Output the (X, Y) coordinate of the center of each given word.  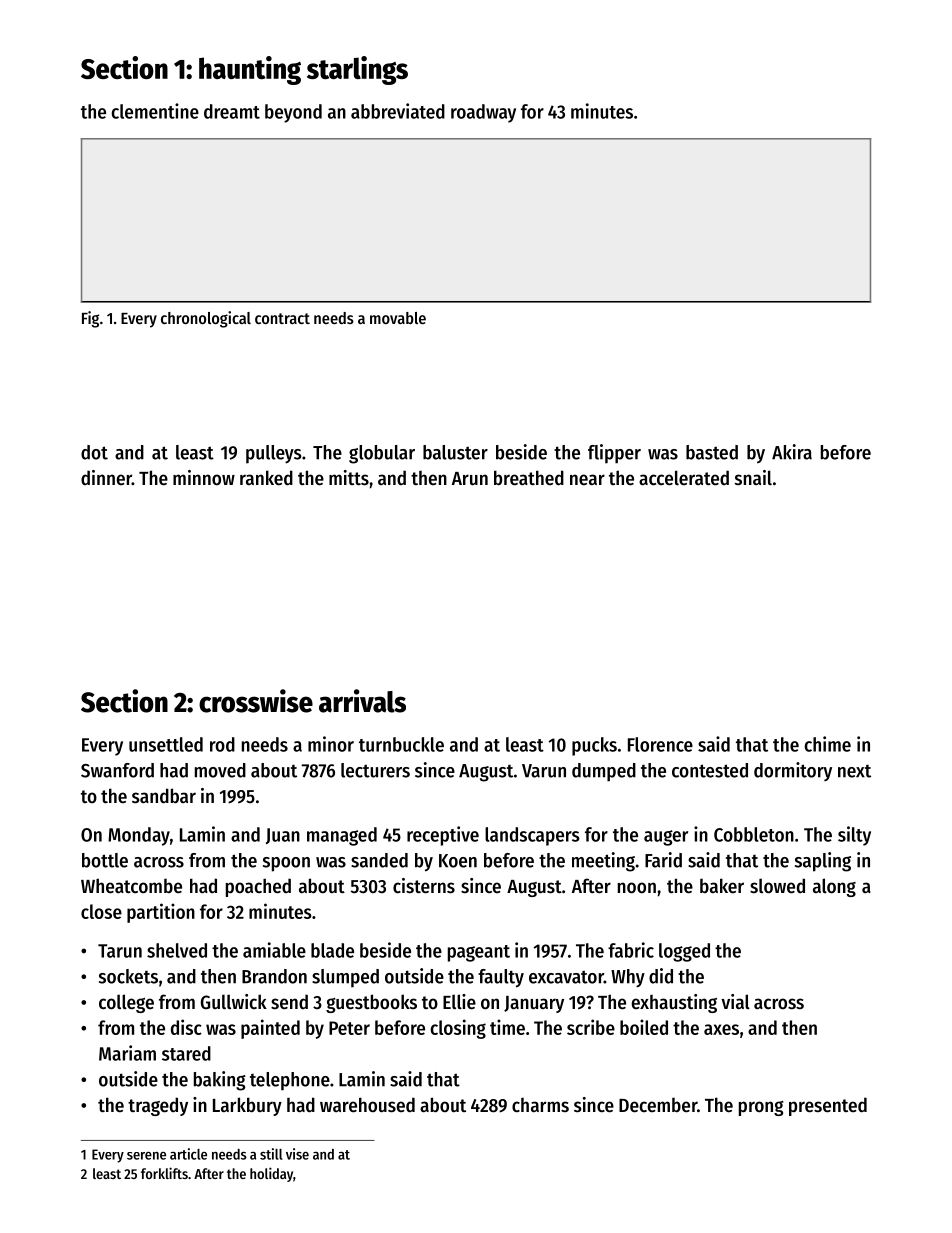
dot (94, 452)
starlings (357, 70)
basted (712, 452)
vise (297, 1154)
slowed (777, 886)
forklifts (164, 1173)
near (587, 479)
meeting (603, 862)
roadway (483, 113)
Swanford (117, 770)
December (658, 1105)
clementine (155, 111)
